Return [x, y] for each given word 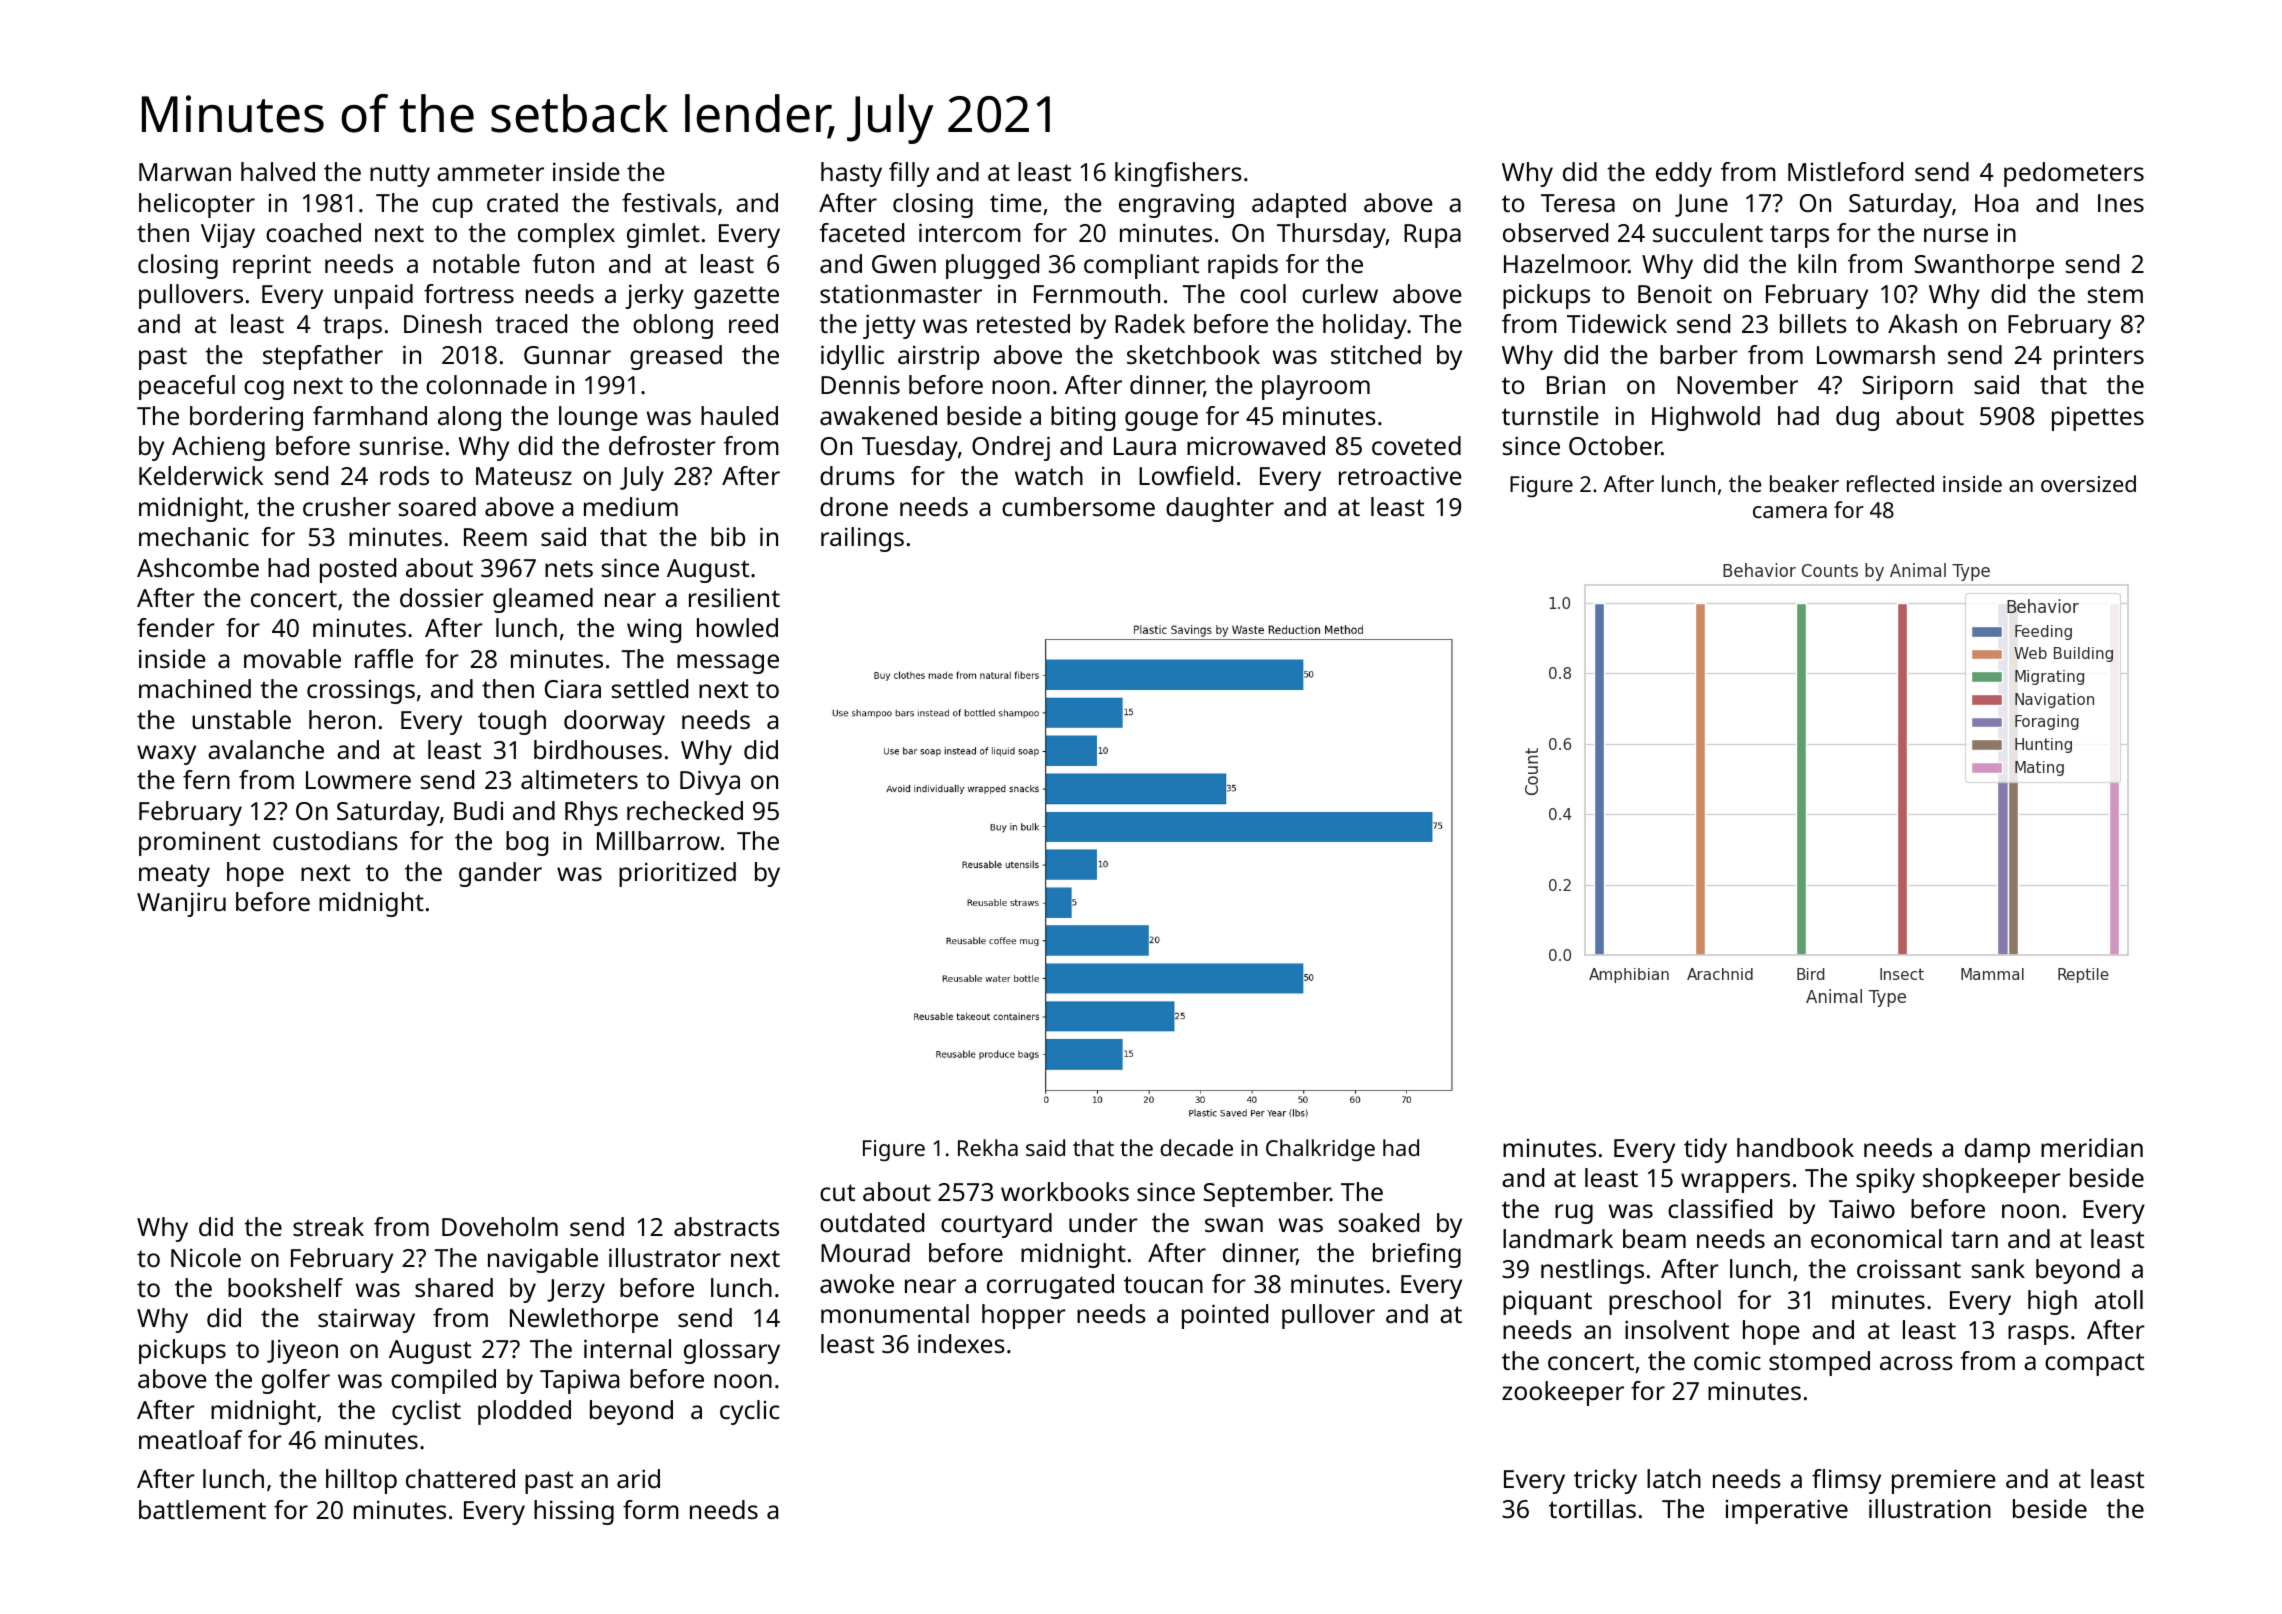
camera [1790, 512]
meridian [2092, 1147]
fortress [469, 293]
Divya [710, 782]
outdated [872, 1222]
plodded [524, 1412]
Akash [1922, 323]
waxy [166, 755]
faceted [861, 232]
